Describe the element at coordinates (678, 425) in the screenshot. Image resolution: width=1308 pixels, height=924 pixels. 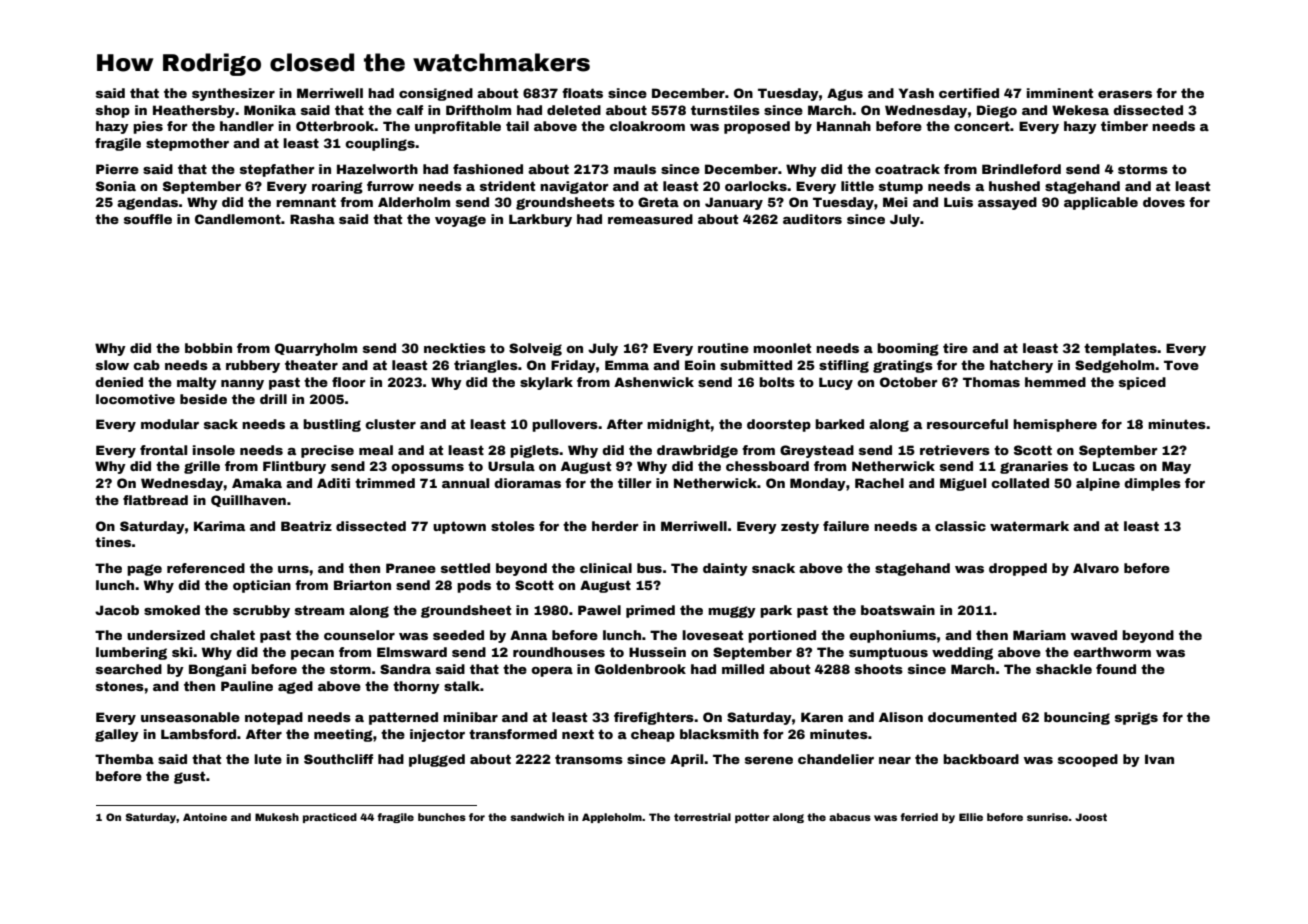
I see `midnight` at that location.
